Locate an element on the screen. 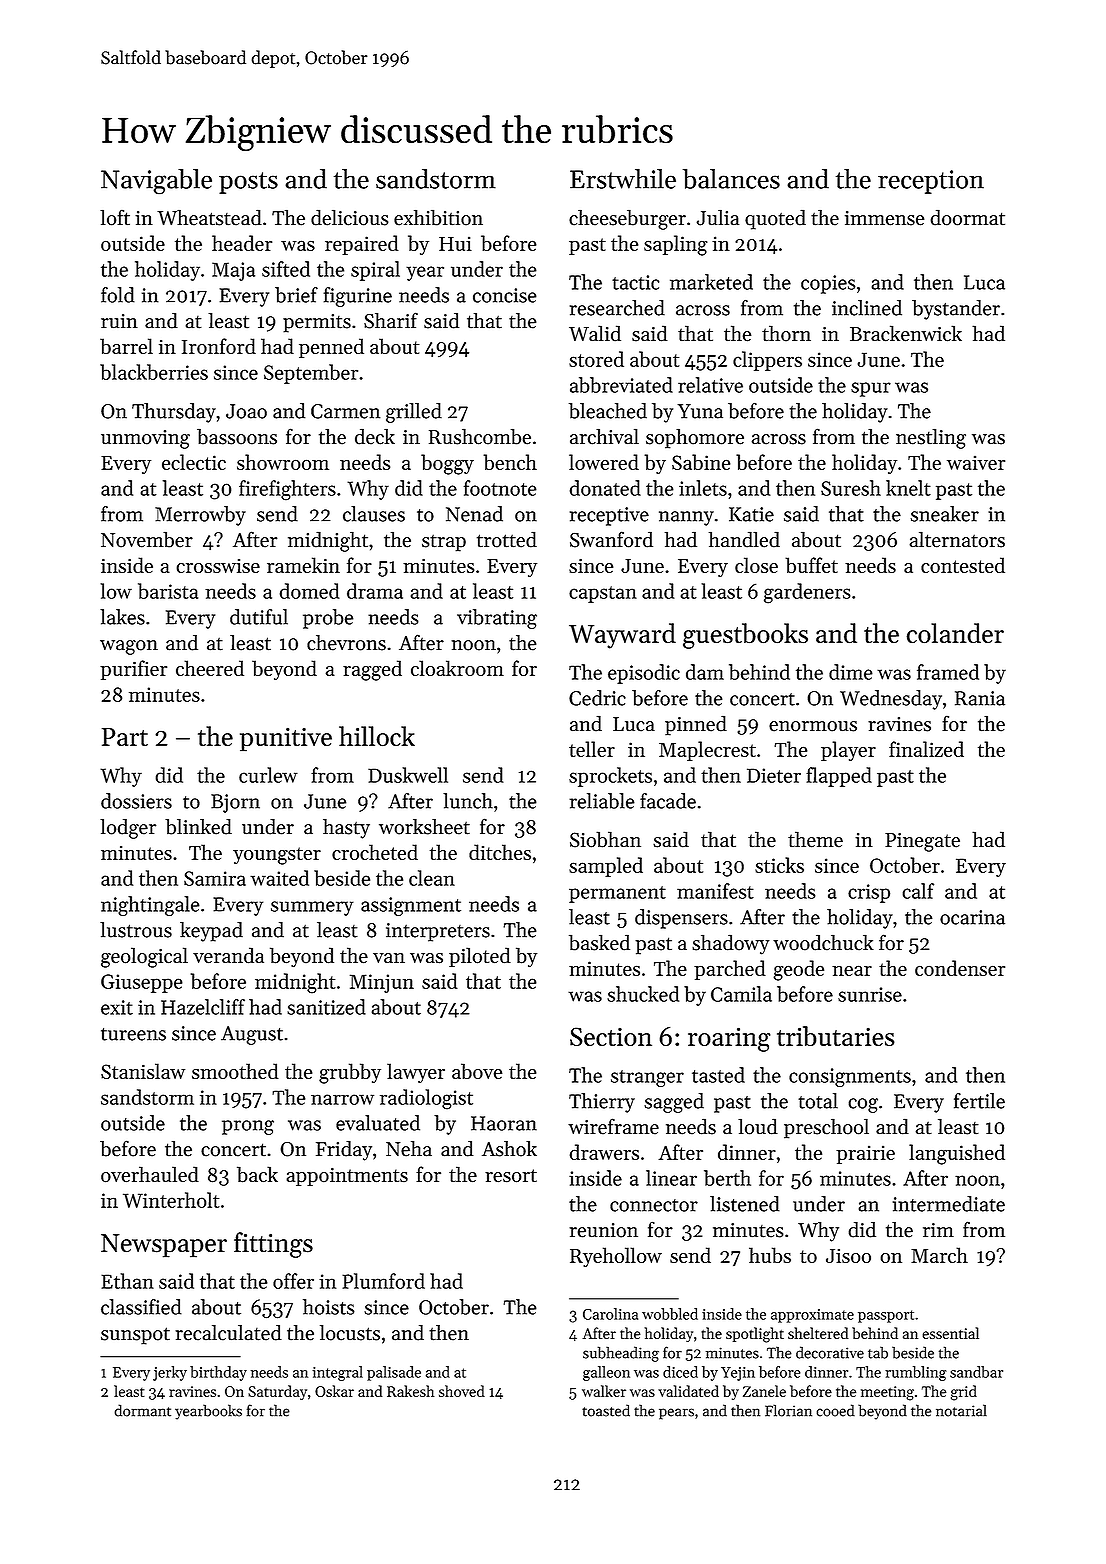 This screenshot has width=1106, height=1564. consignments is located at coordinates (850, 1077).
